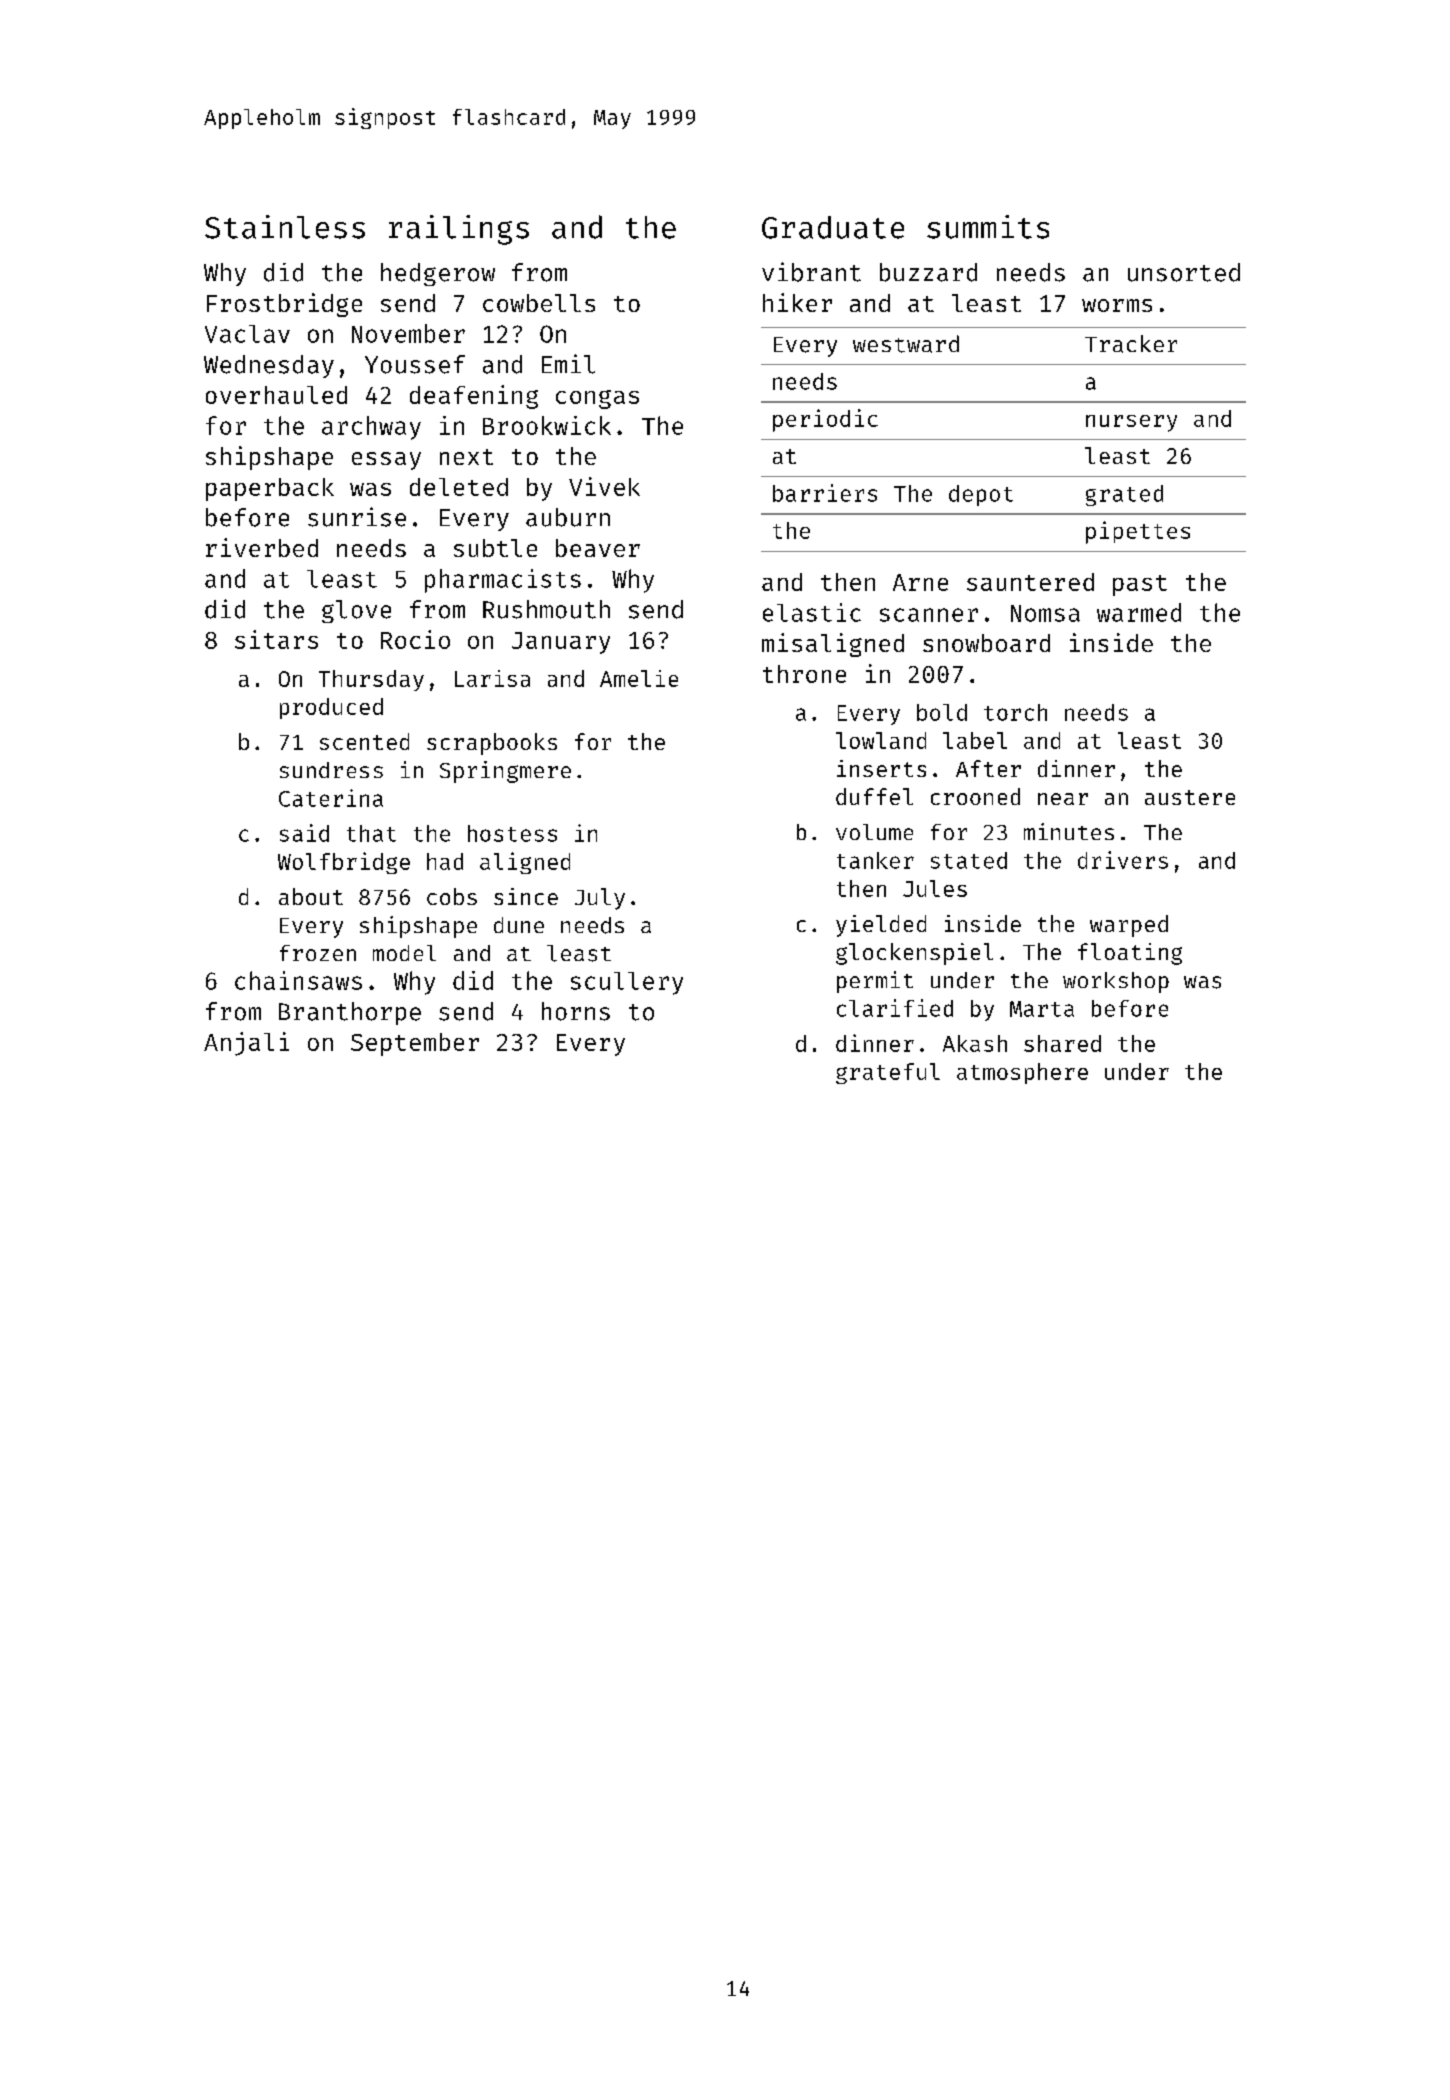  What do you see at coordinates (888, 1073) in the screenshot?
I see `grateful` at bounding box center [888, 1073].
